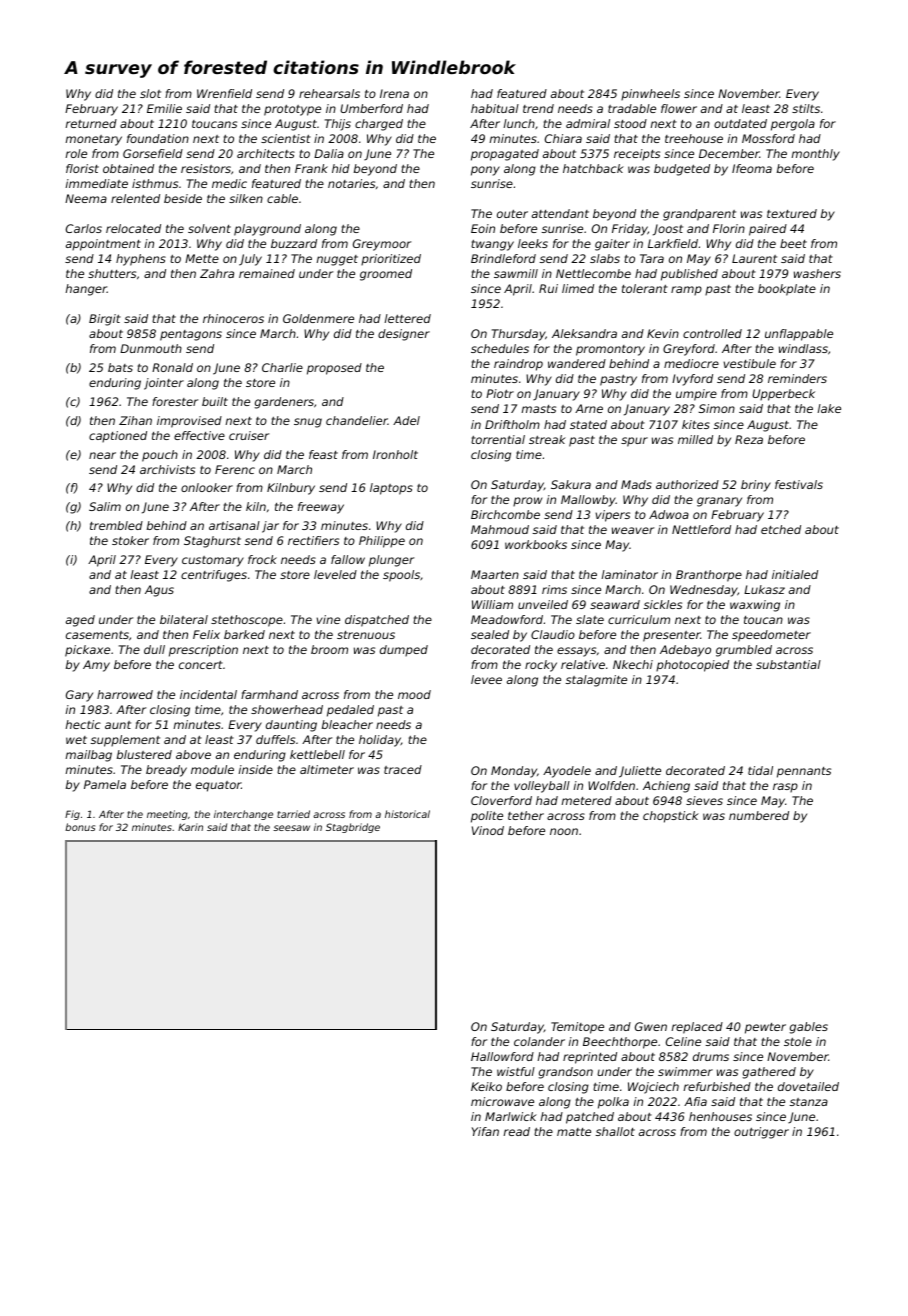 The image size is (908, 1316). Describe the element at coordinates (781, 529) in the screenshot. I see `etched` at that location.
